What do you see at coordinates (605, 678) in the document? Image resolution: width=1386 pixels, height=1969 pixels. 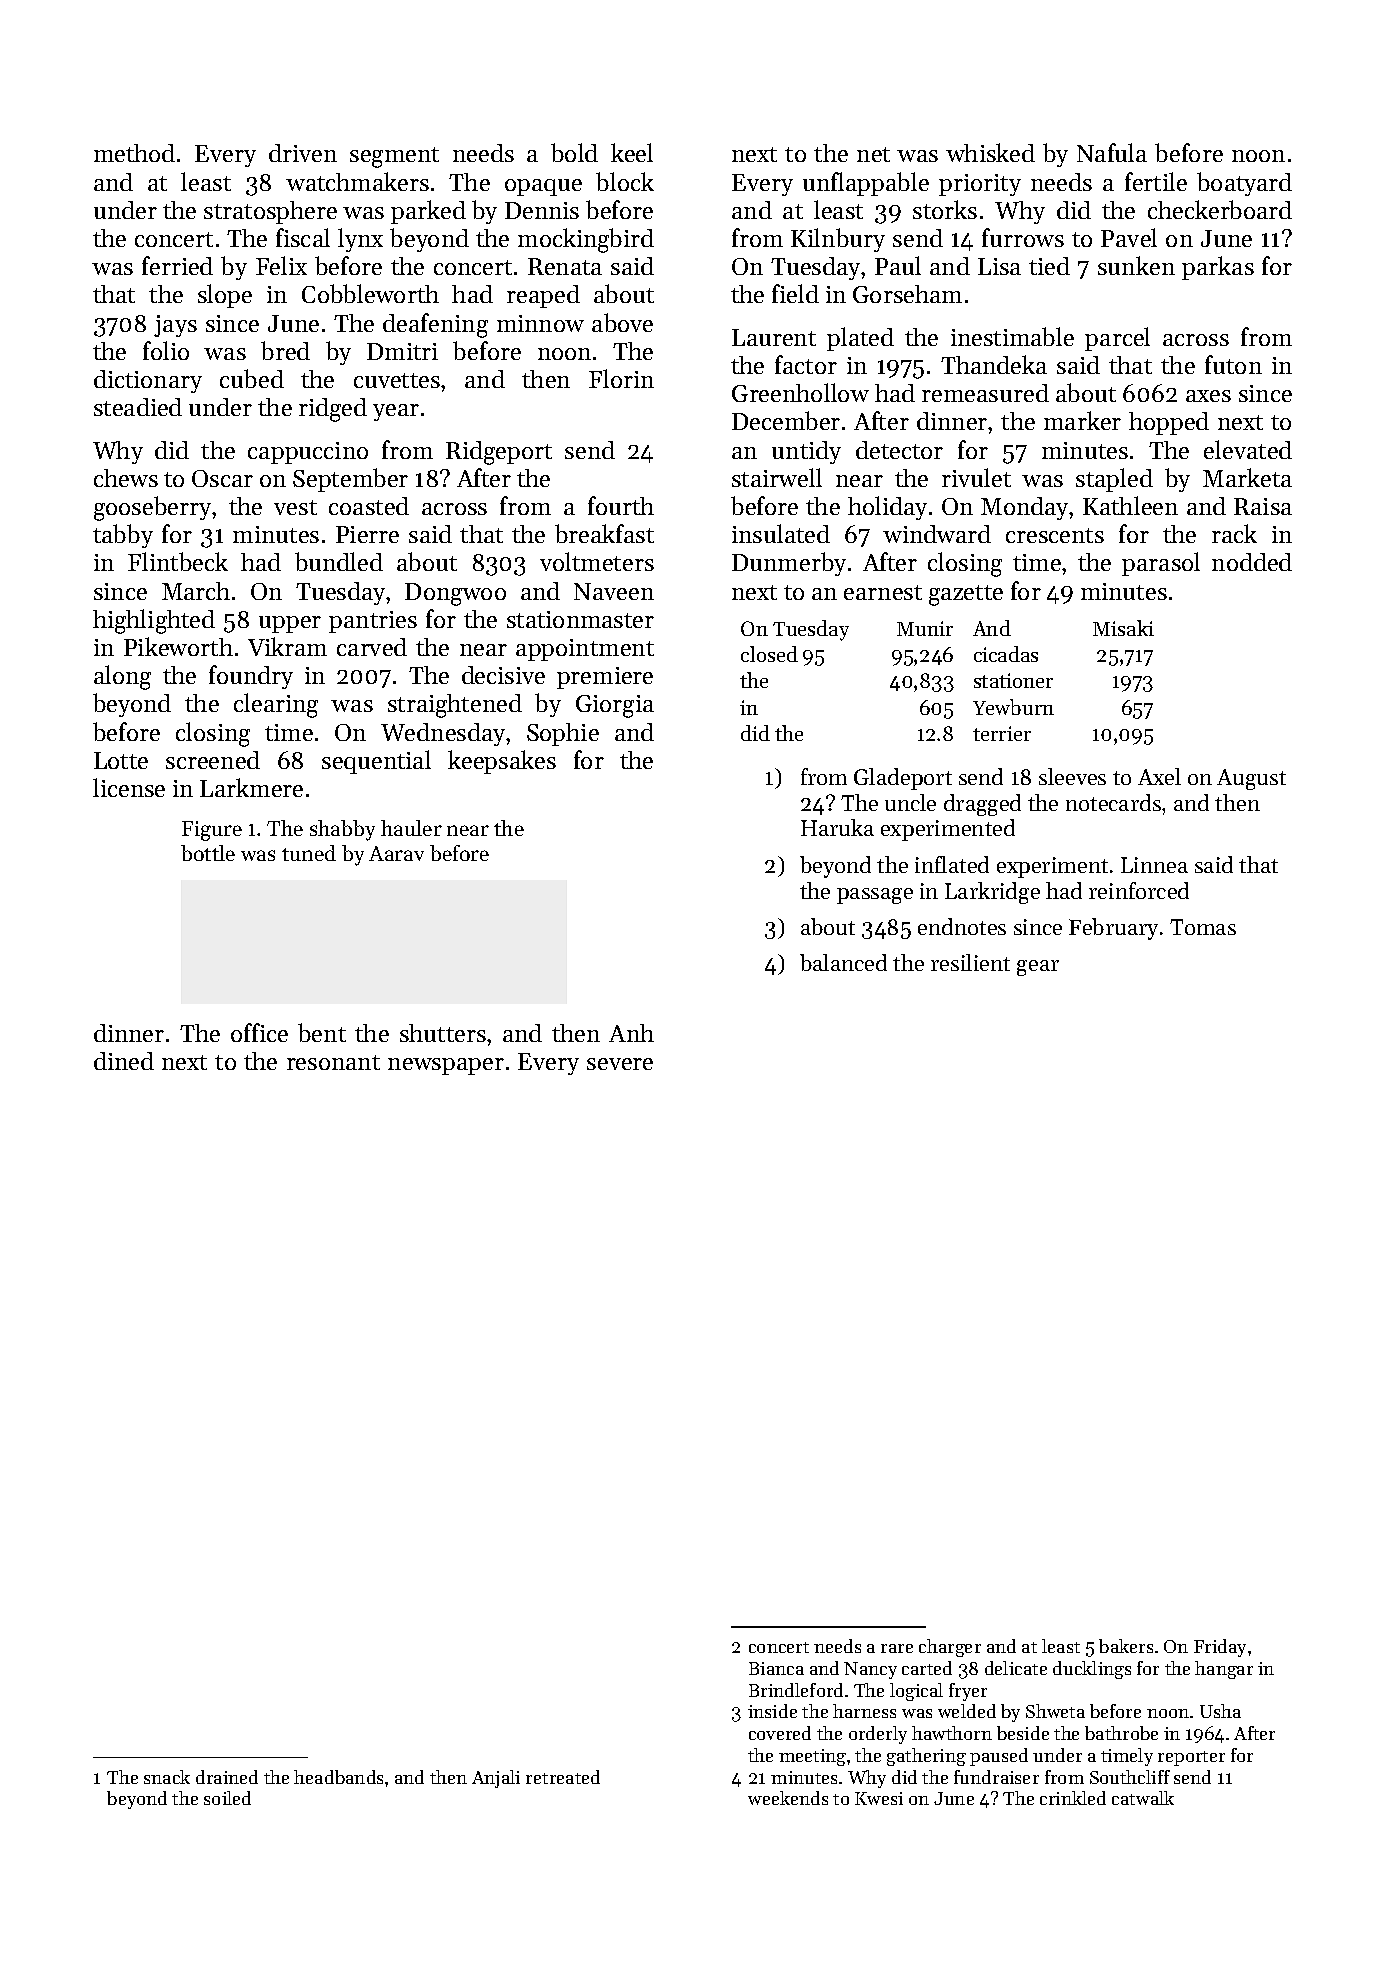 I see `premiere` at bounding box center [605, 678].
